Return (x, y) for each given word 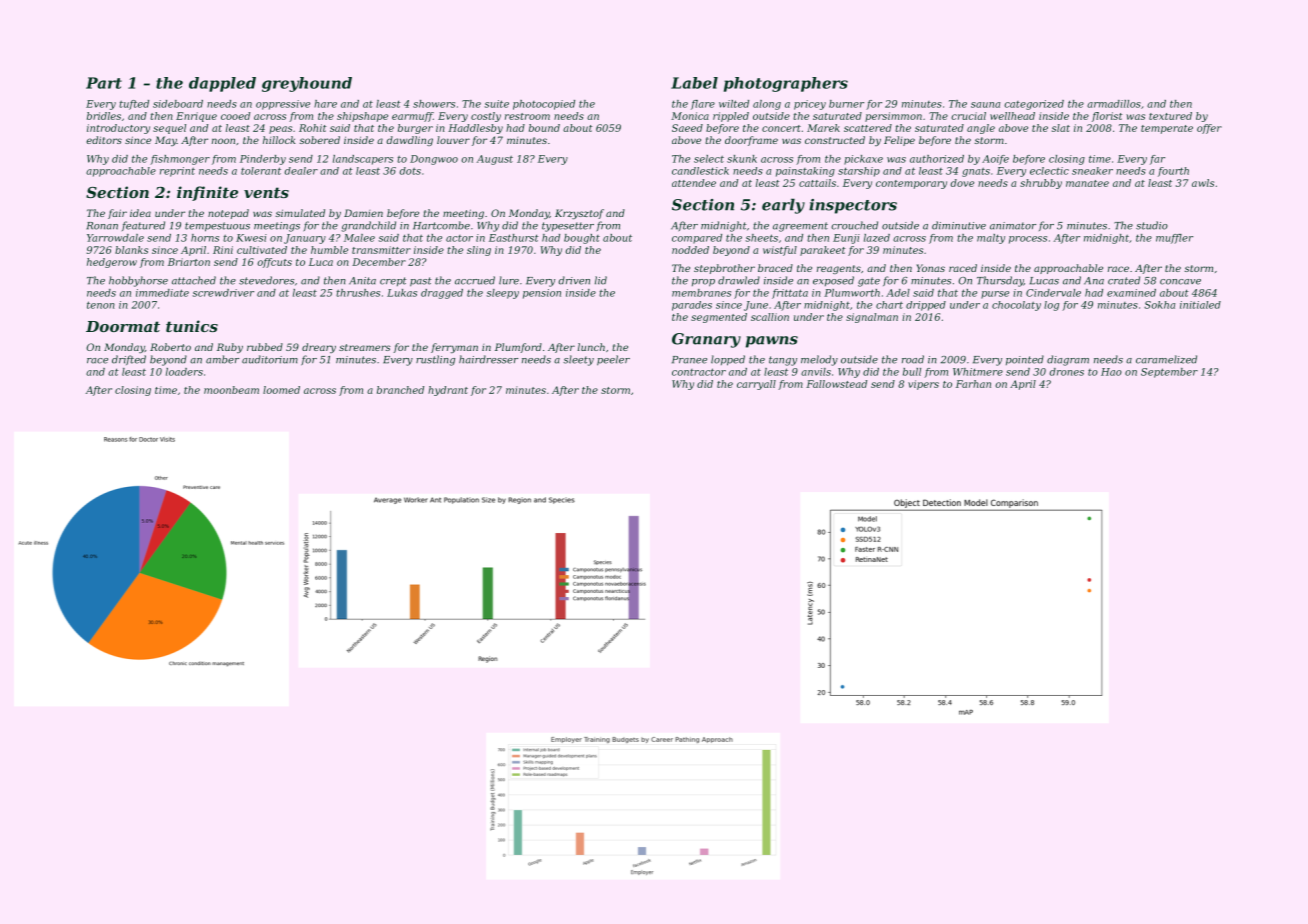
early (783, 206)
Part (104, 83)
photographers (786, 84)
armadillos (1114, 104)
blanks (131, 250)
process (1028, 240)
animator (1013, 226)
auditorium (270, 359)
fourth (1173, 172)
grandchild (368, 226)
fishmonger (180, 160)
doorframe (751, 141)
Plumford (518, 348)
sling (479, 251)
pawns (772, 342)
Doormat (123, 326)
